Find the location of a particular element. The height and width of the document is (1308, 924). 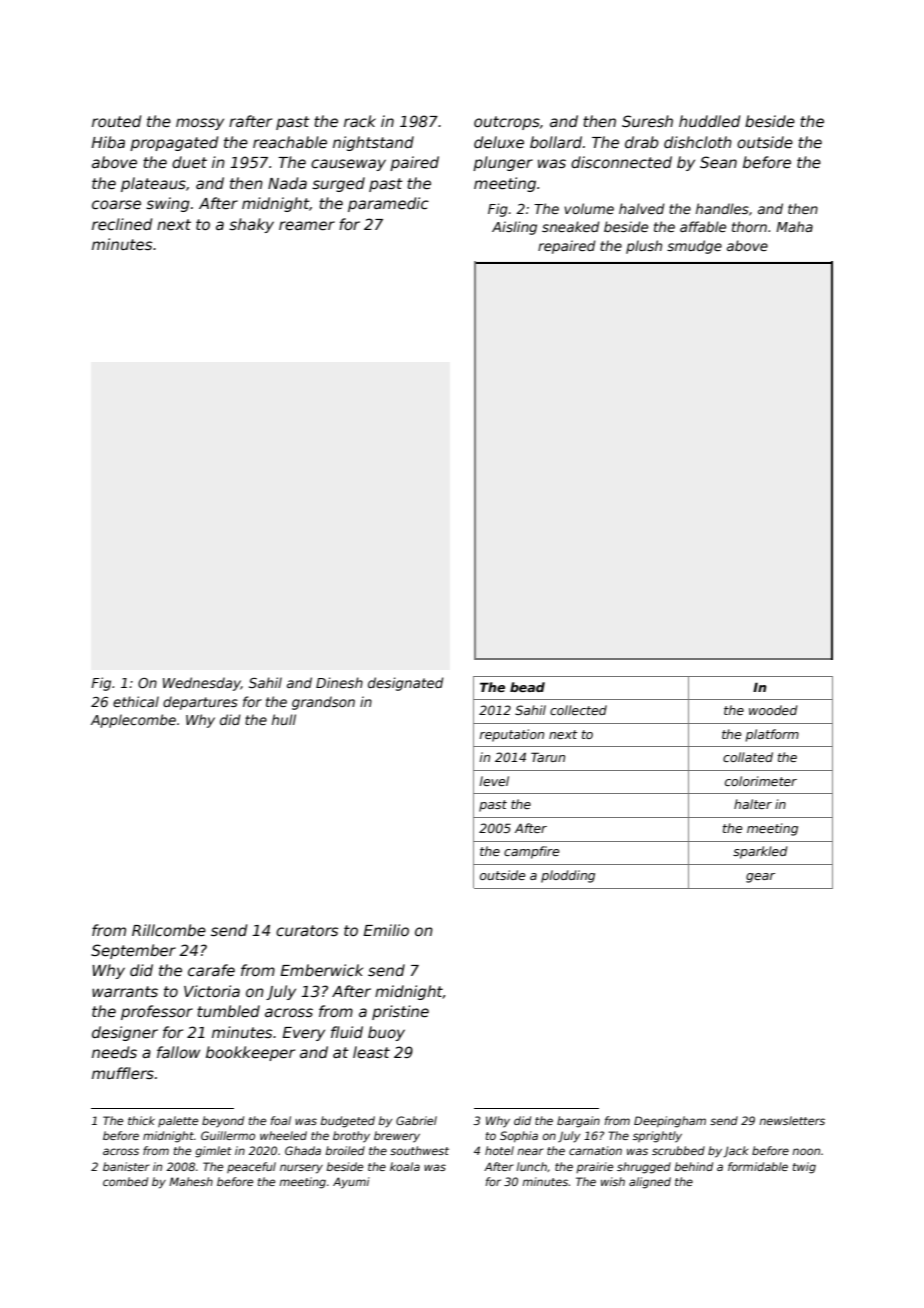

halter is located at coordinates (753, 804).
